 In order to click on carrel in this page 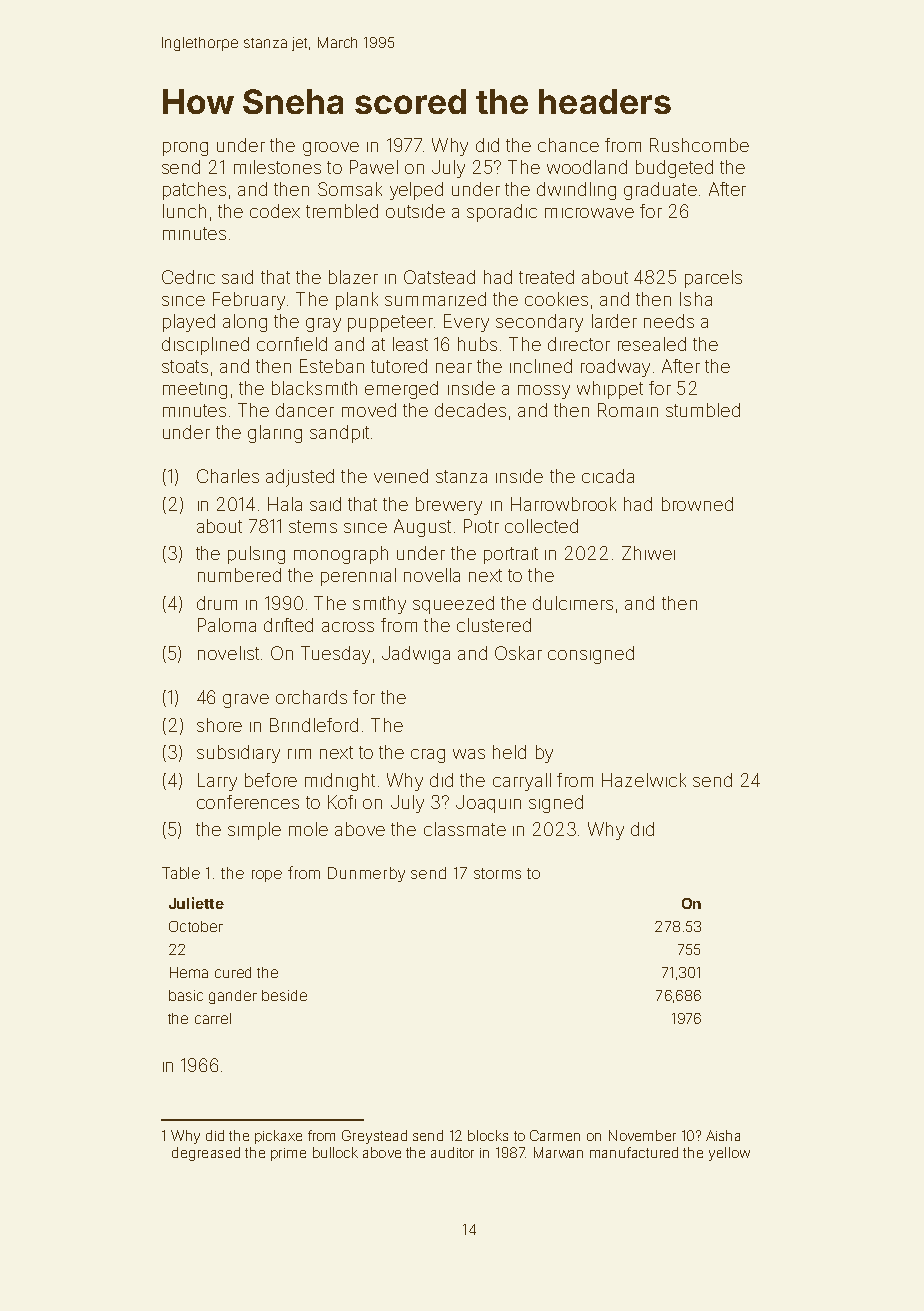, I will do `click(213, 1018)`.
